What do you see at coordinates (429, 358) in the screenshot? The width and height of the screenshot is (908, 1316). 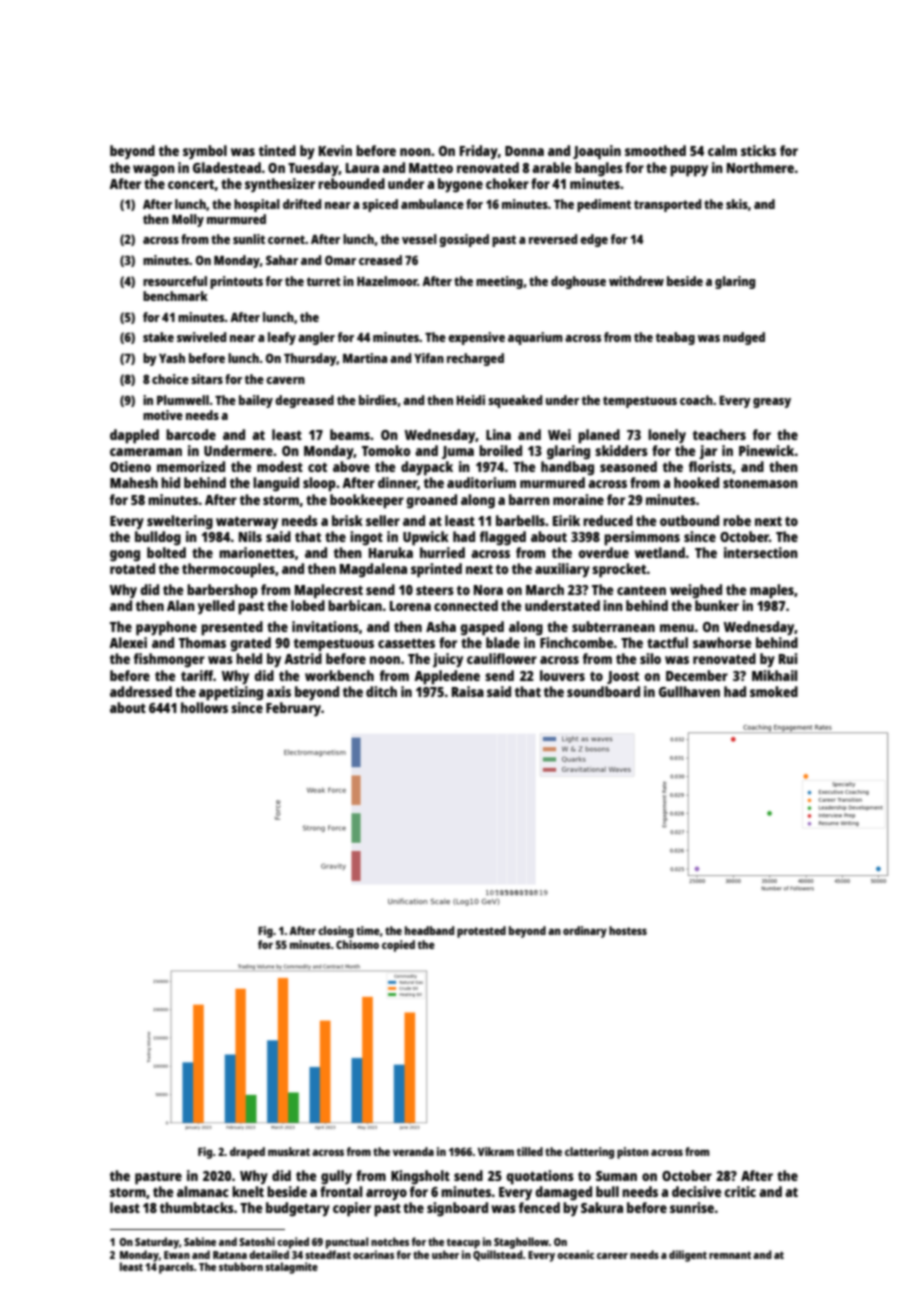 I see `Yifan` at bounding box center [429, 358].
